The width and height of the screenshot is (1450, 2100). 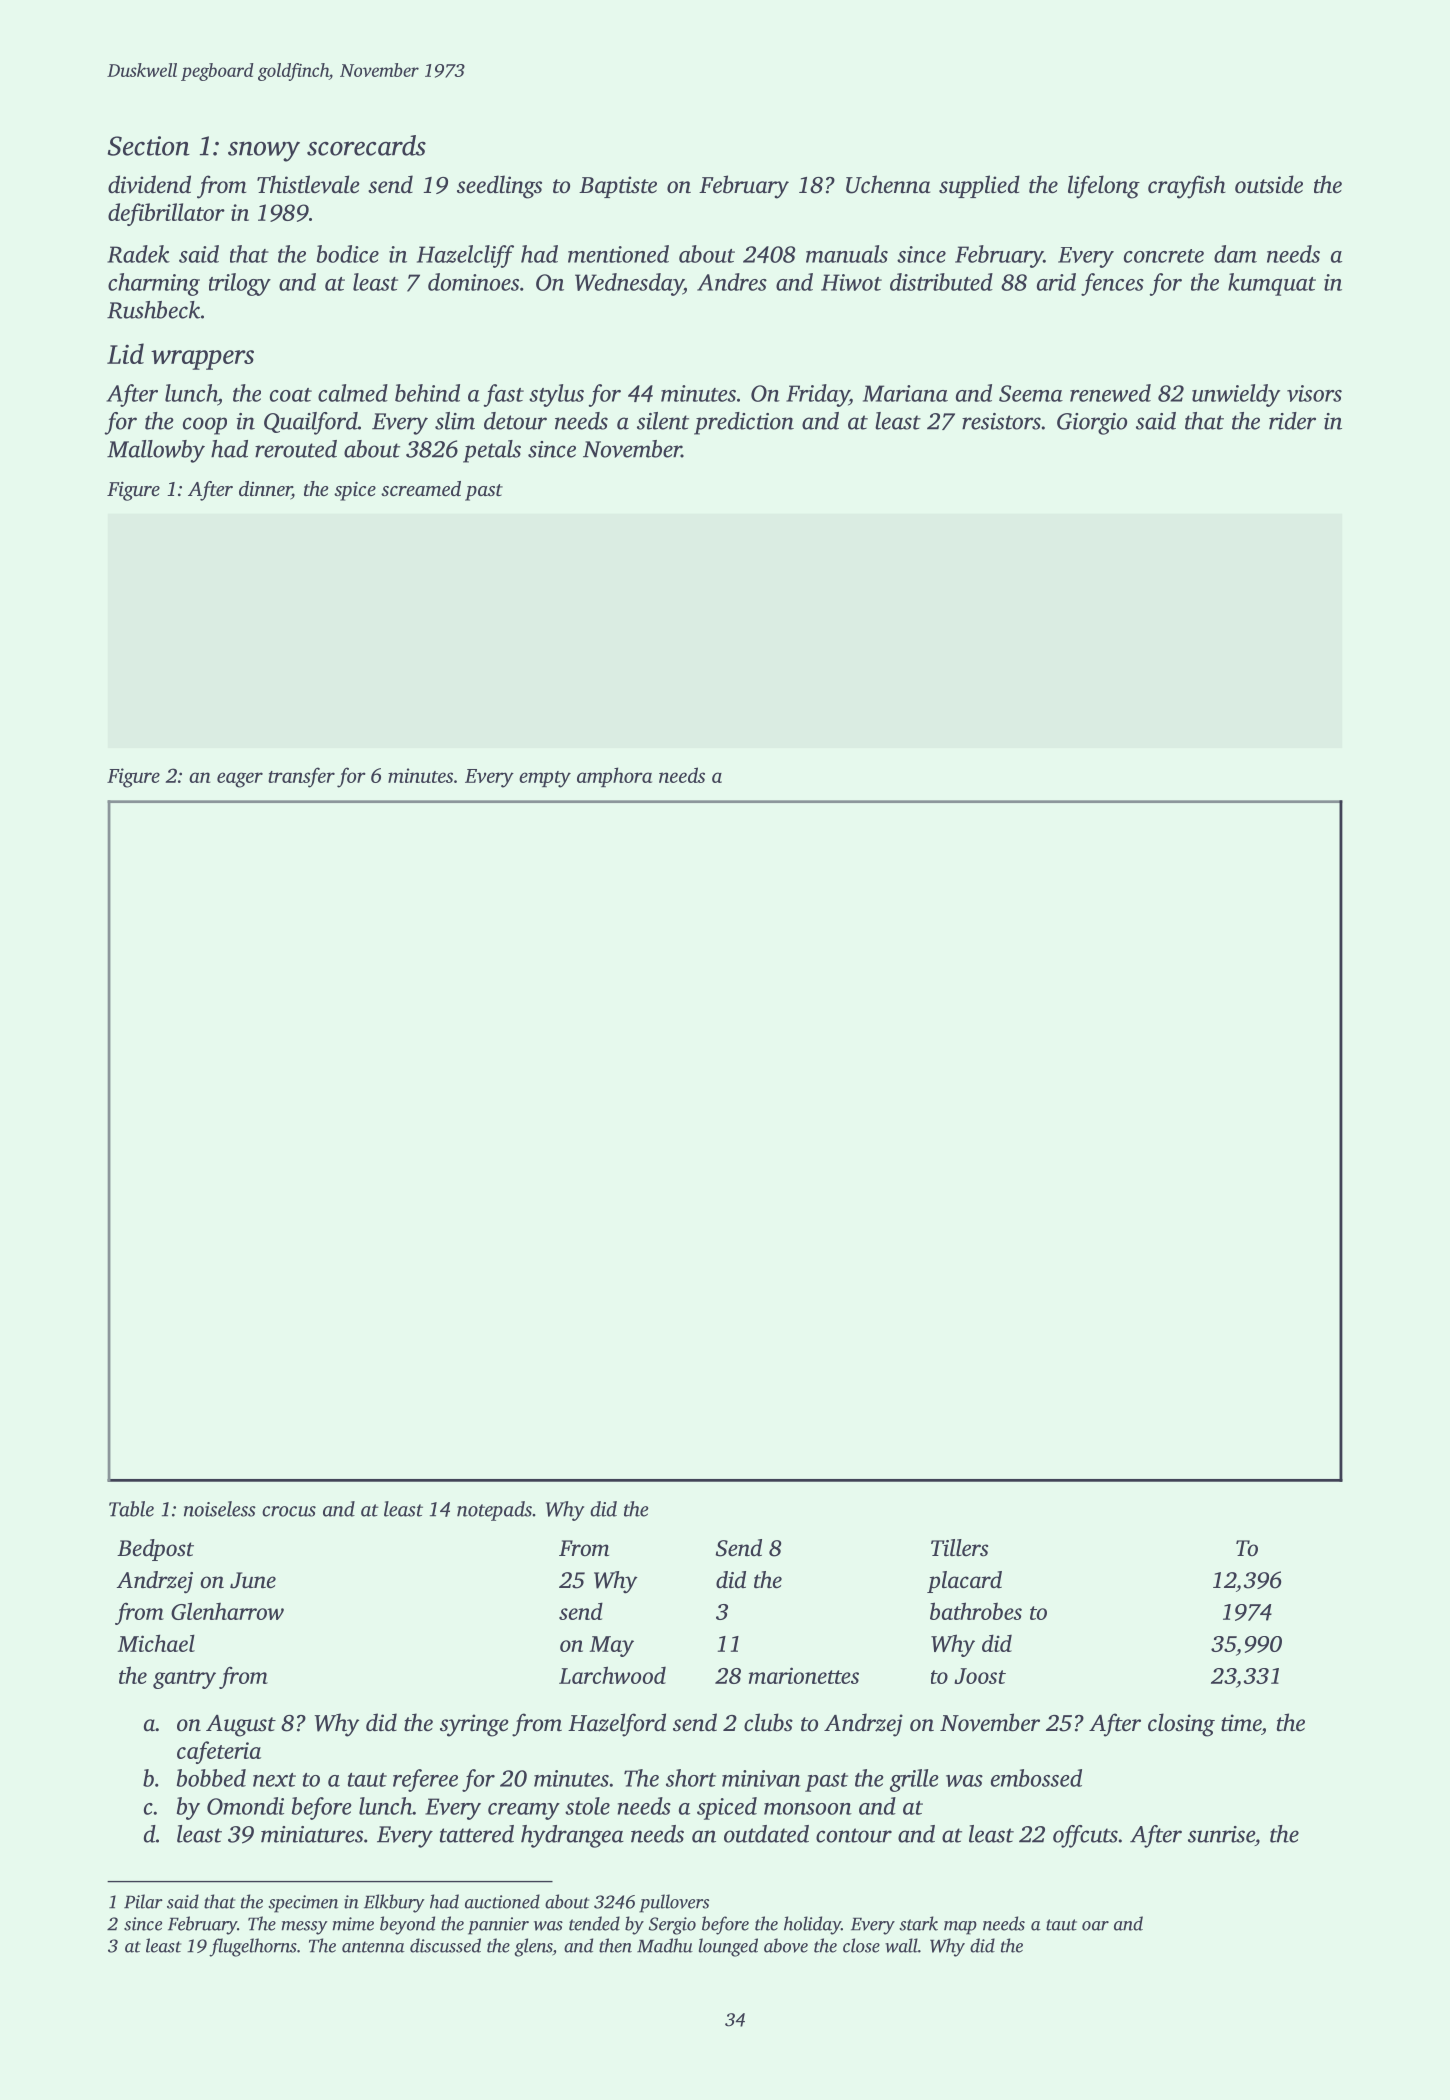 I want to click on Wednesday, so click(x=629, y=284).
